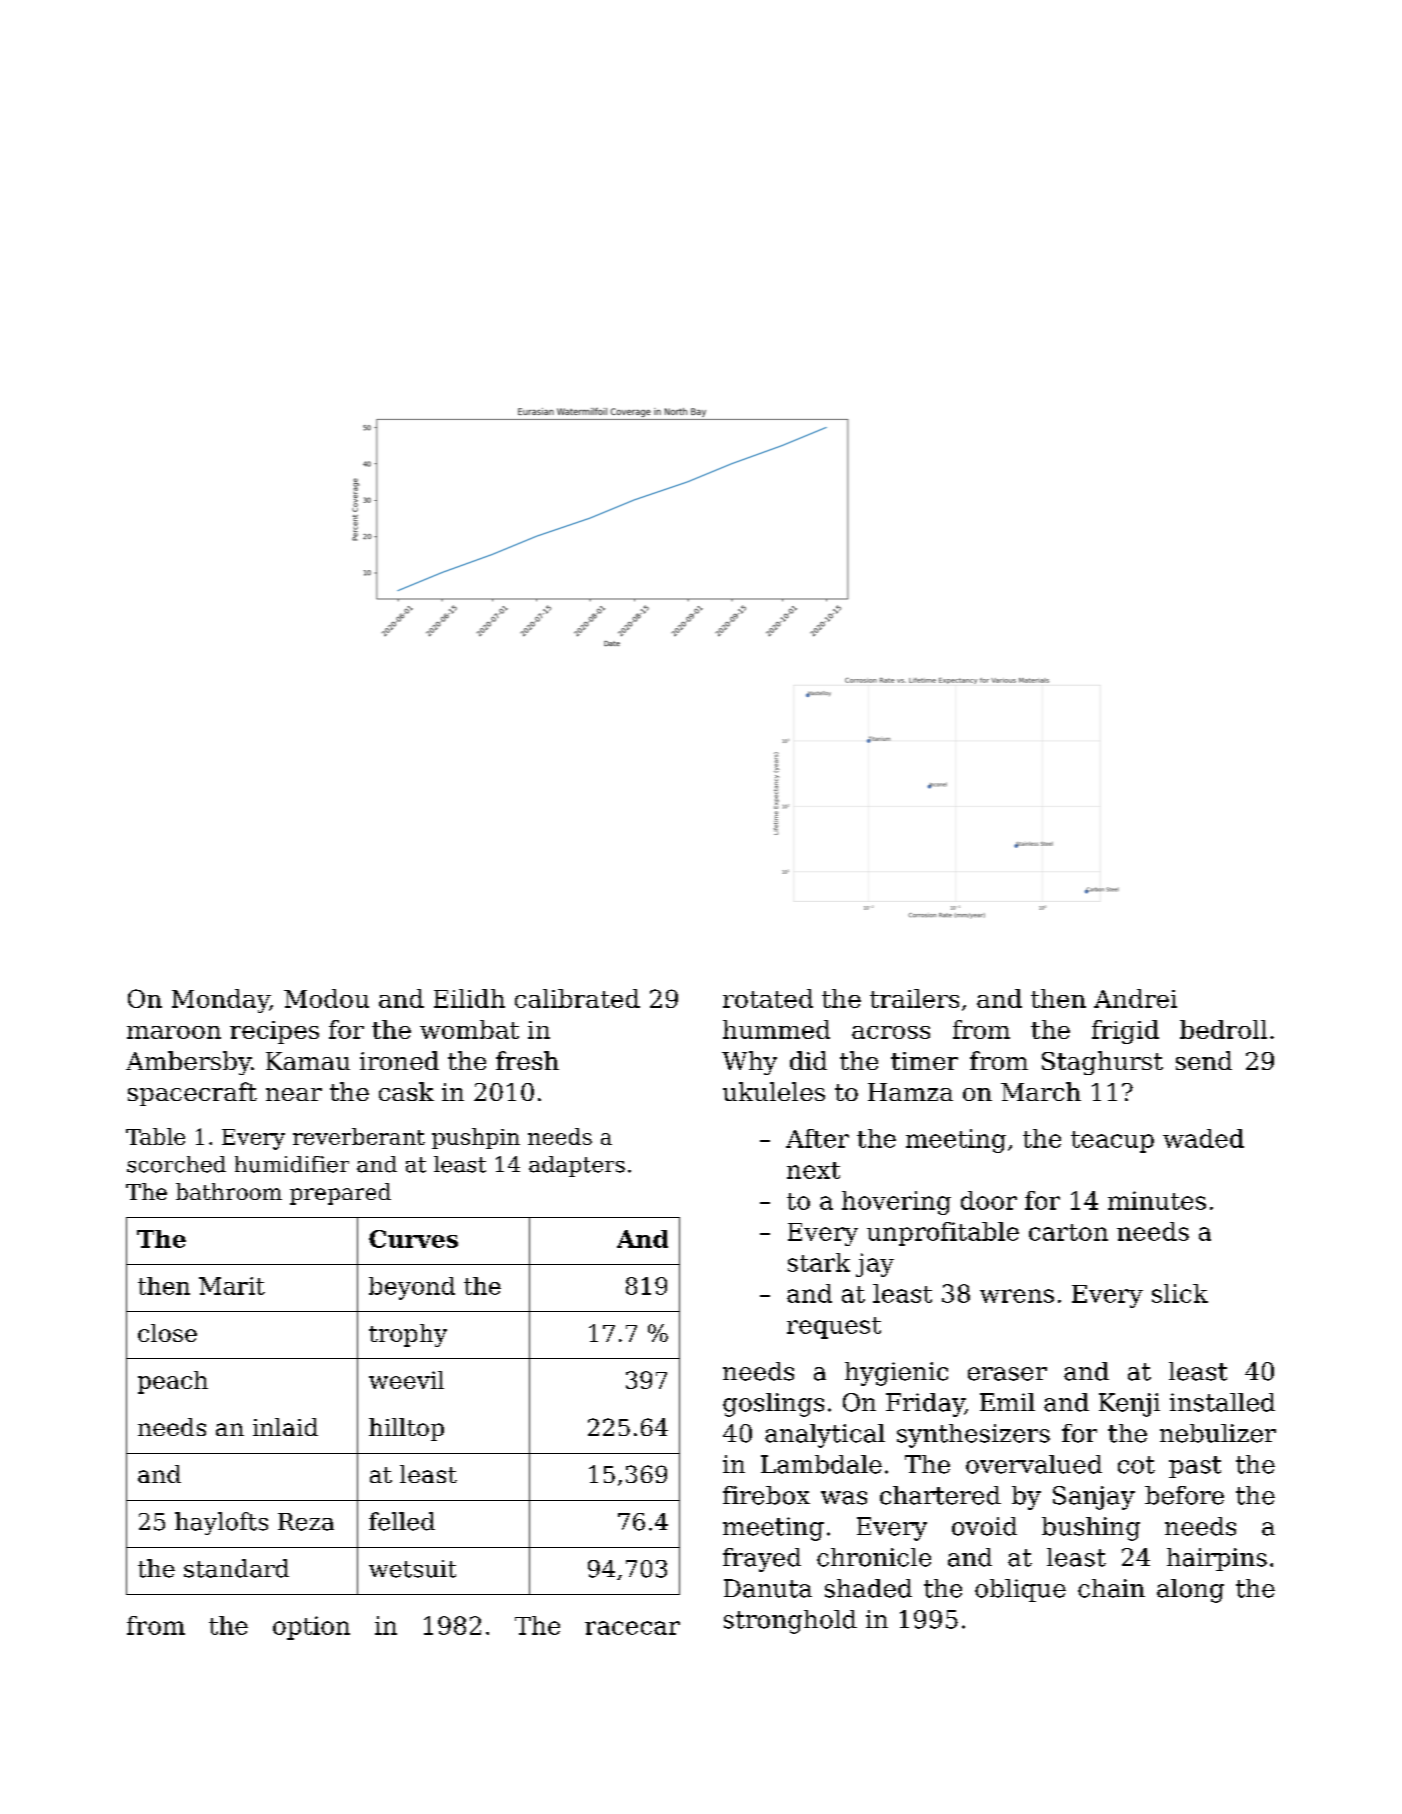 Image resolution: width=1402 pixels, height=1814 pixels. What do you see at coordinates (1112, 1142) in the page?
I see `teacup` at bounding box center [1112, 1142].
